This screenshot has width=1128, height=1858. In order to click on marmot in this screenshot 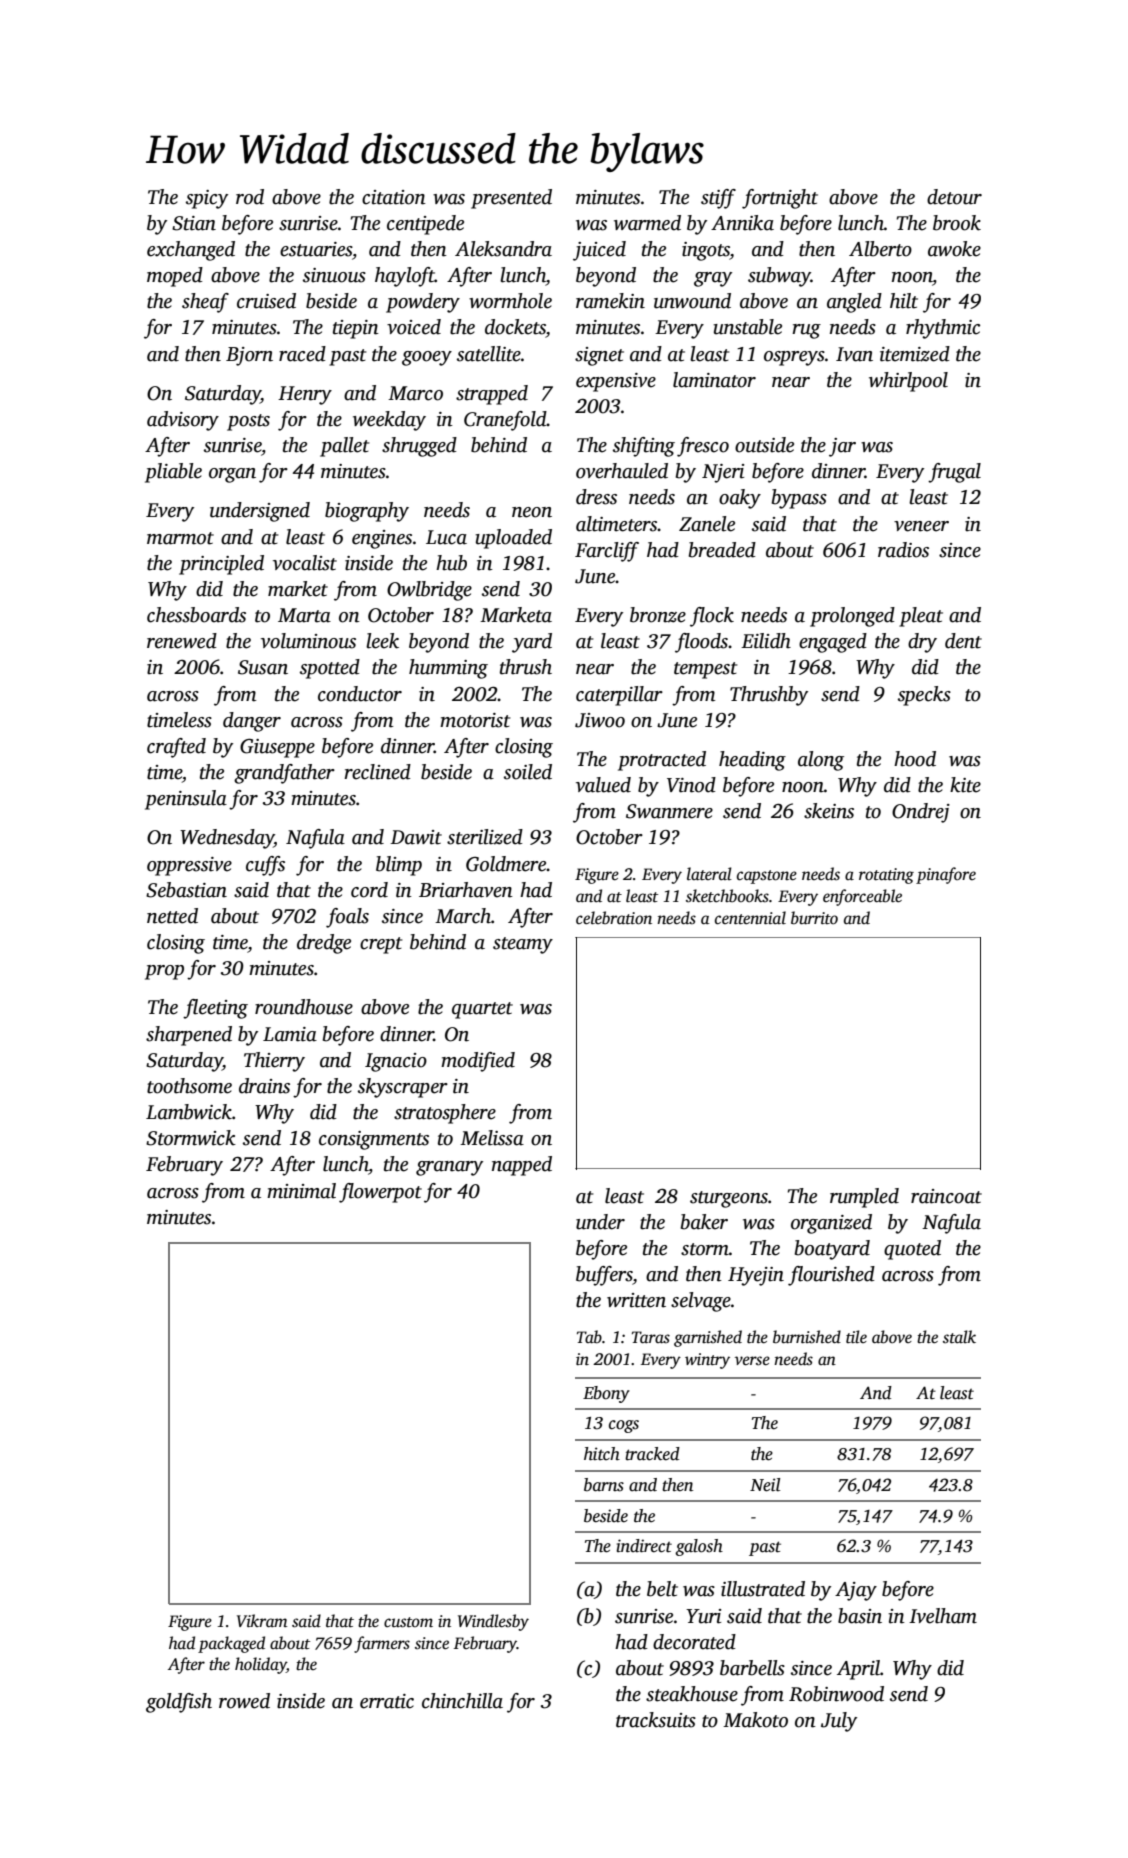, I will do `click(180, 538)`.
